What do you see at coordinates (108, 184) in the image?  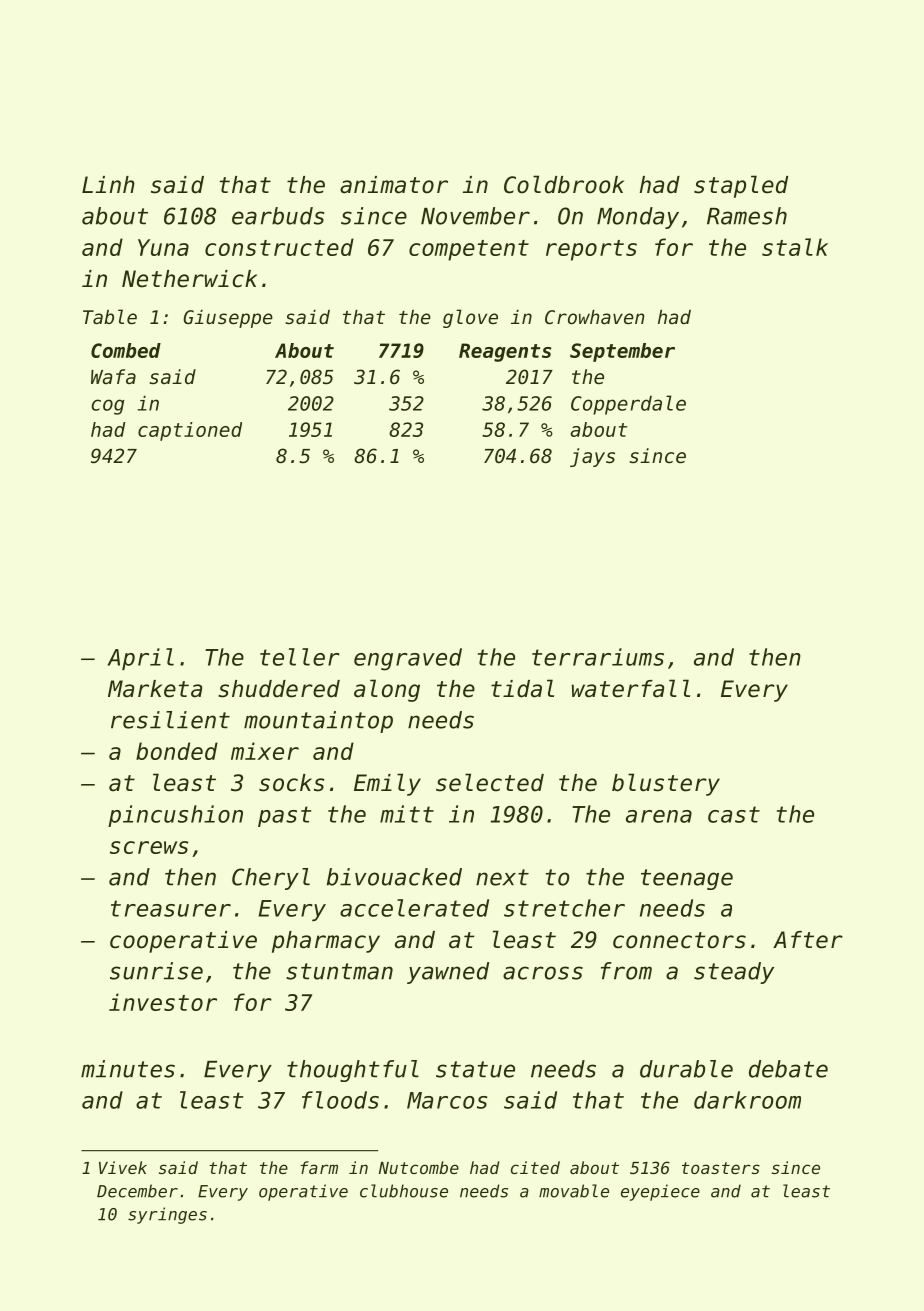 I see `Linh` at bounding box center [108, 184].
